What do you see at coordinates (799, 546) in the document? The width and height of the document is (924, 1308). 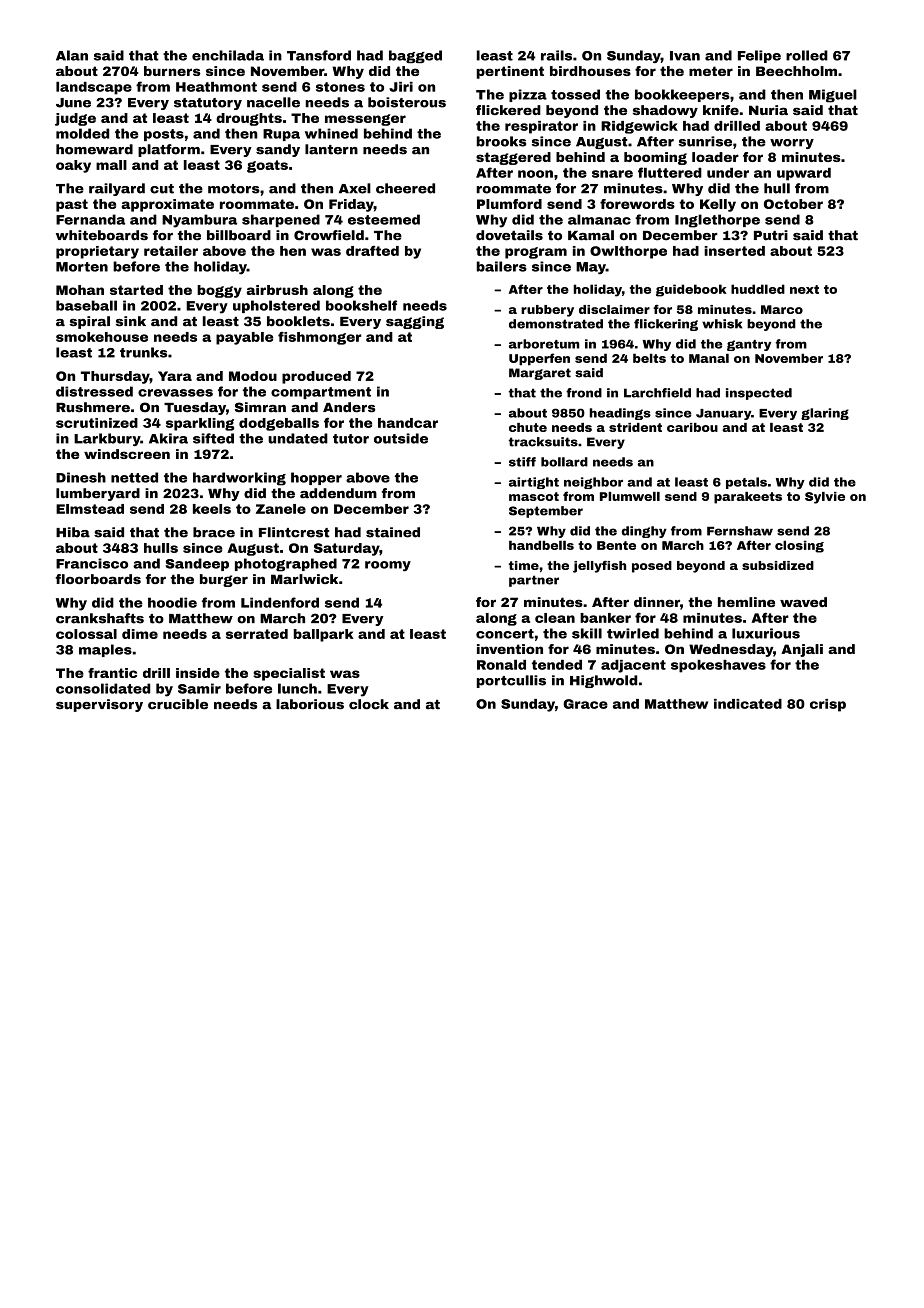 I see `closing` at bounding box center [799, 546].
